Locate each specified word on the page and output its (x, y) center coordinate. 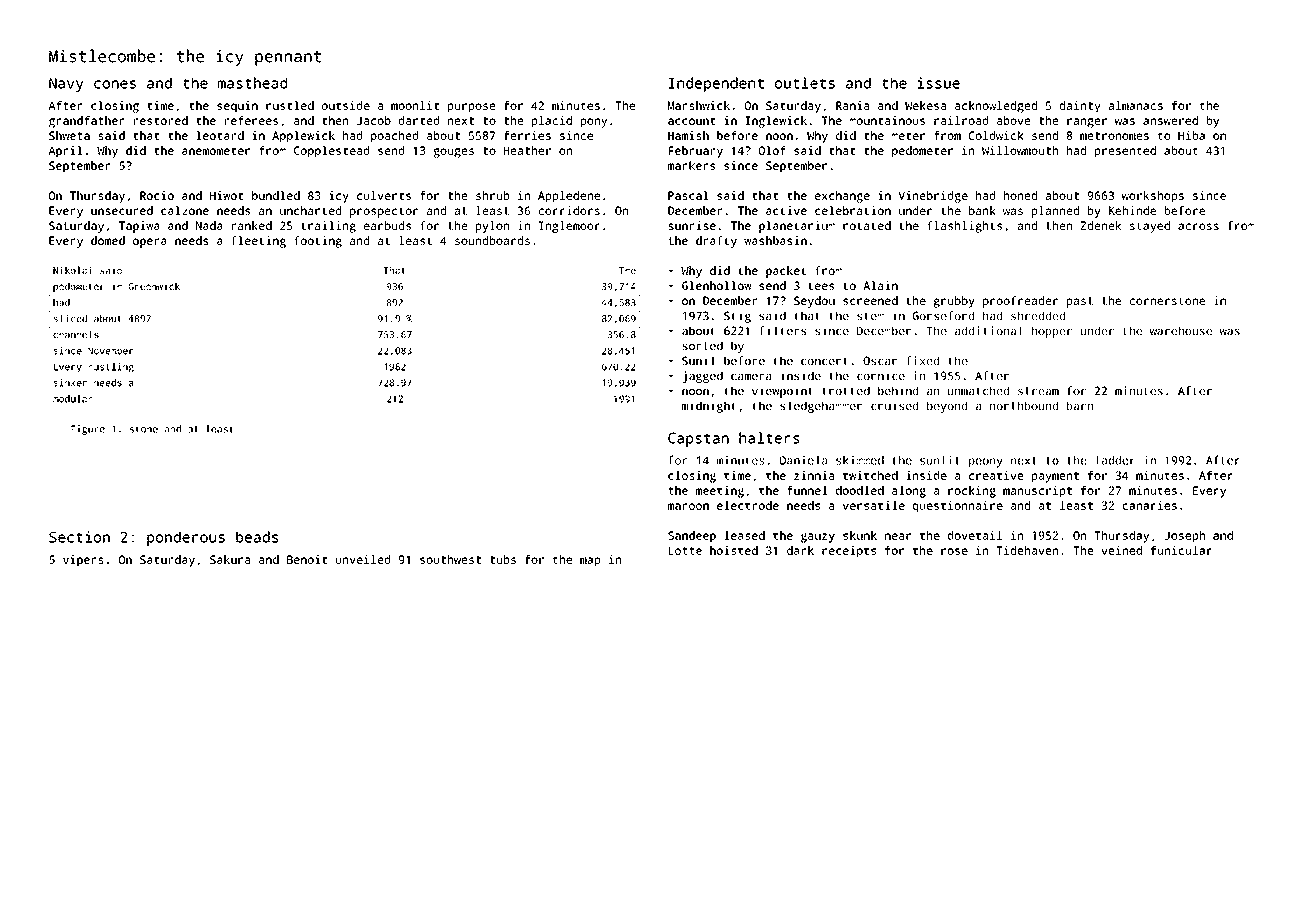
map (590, 562)
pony (594, 123)
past (1080, 302)
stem (870, 316)
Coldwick (996, 135)
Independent (716, 84)
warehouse (1181, 330)
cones (115, 84)
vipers (83, 561)
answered (1170, 120)
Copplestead (331, 152)
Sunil (698, 360)
